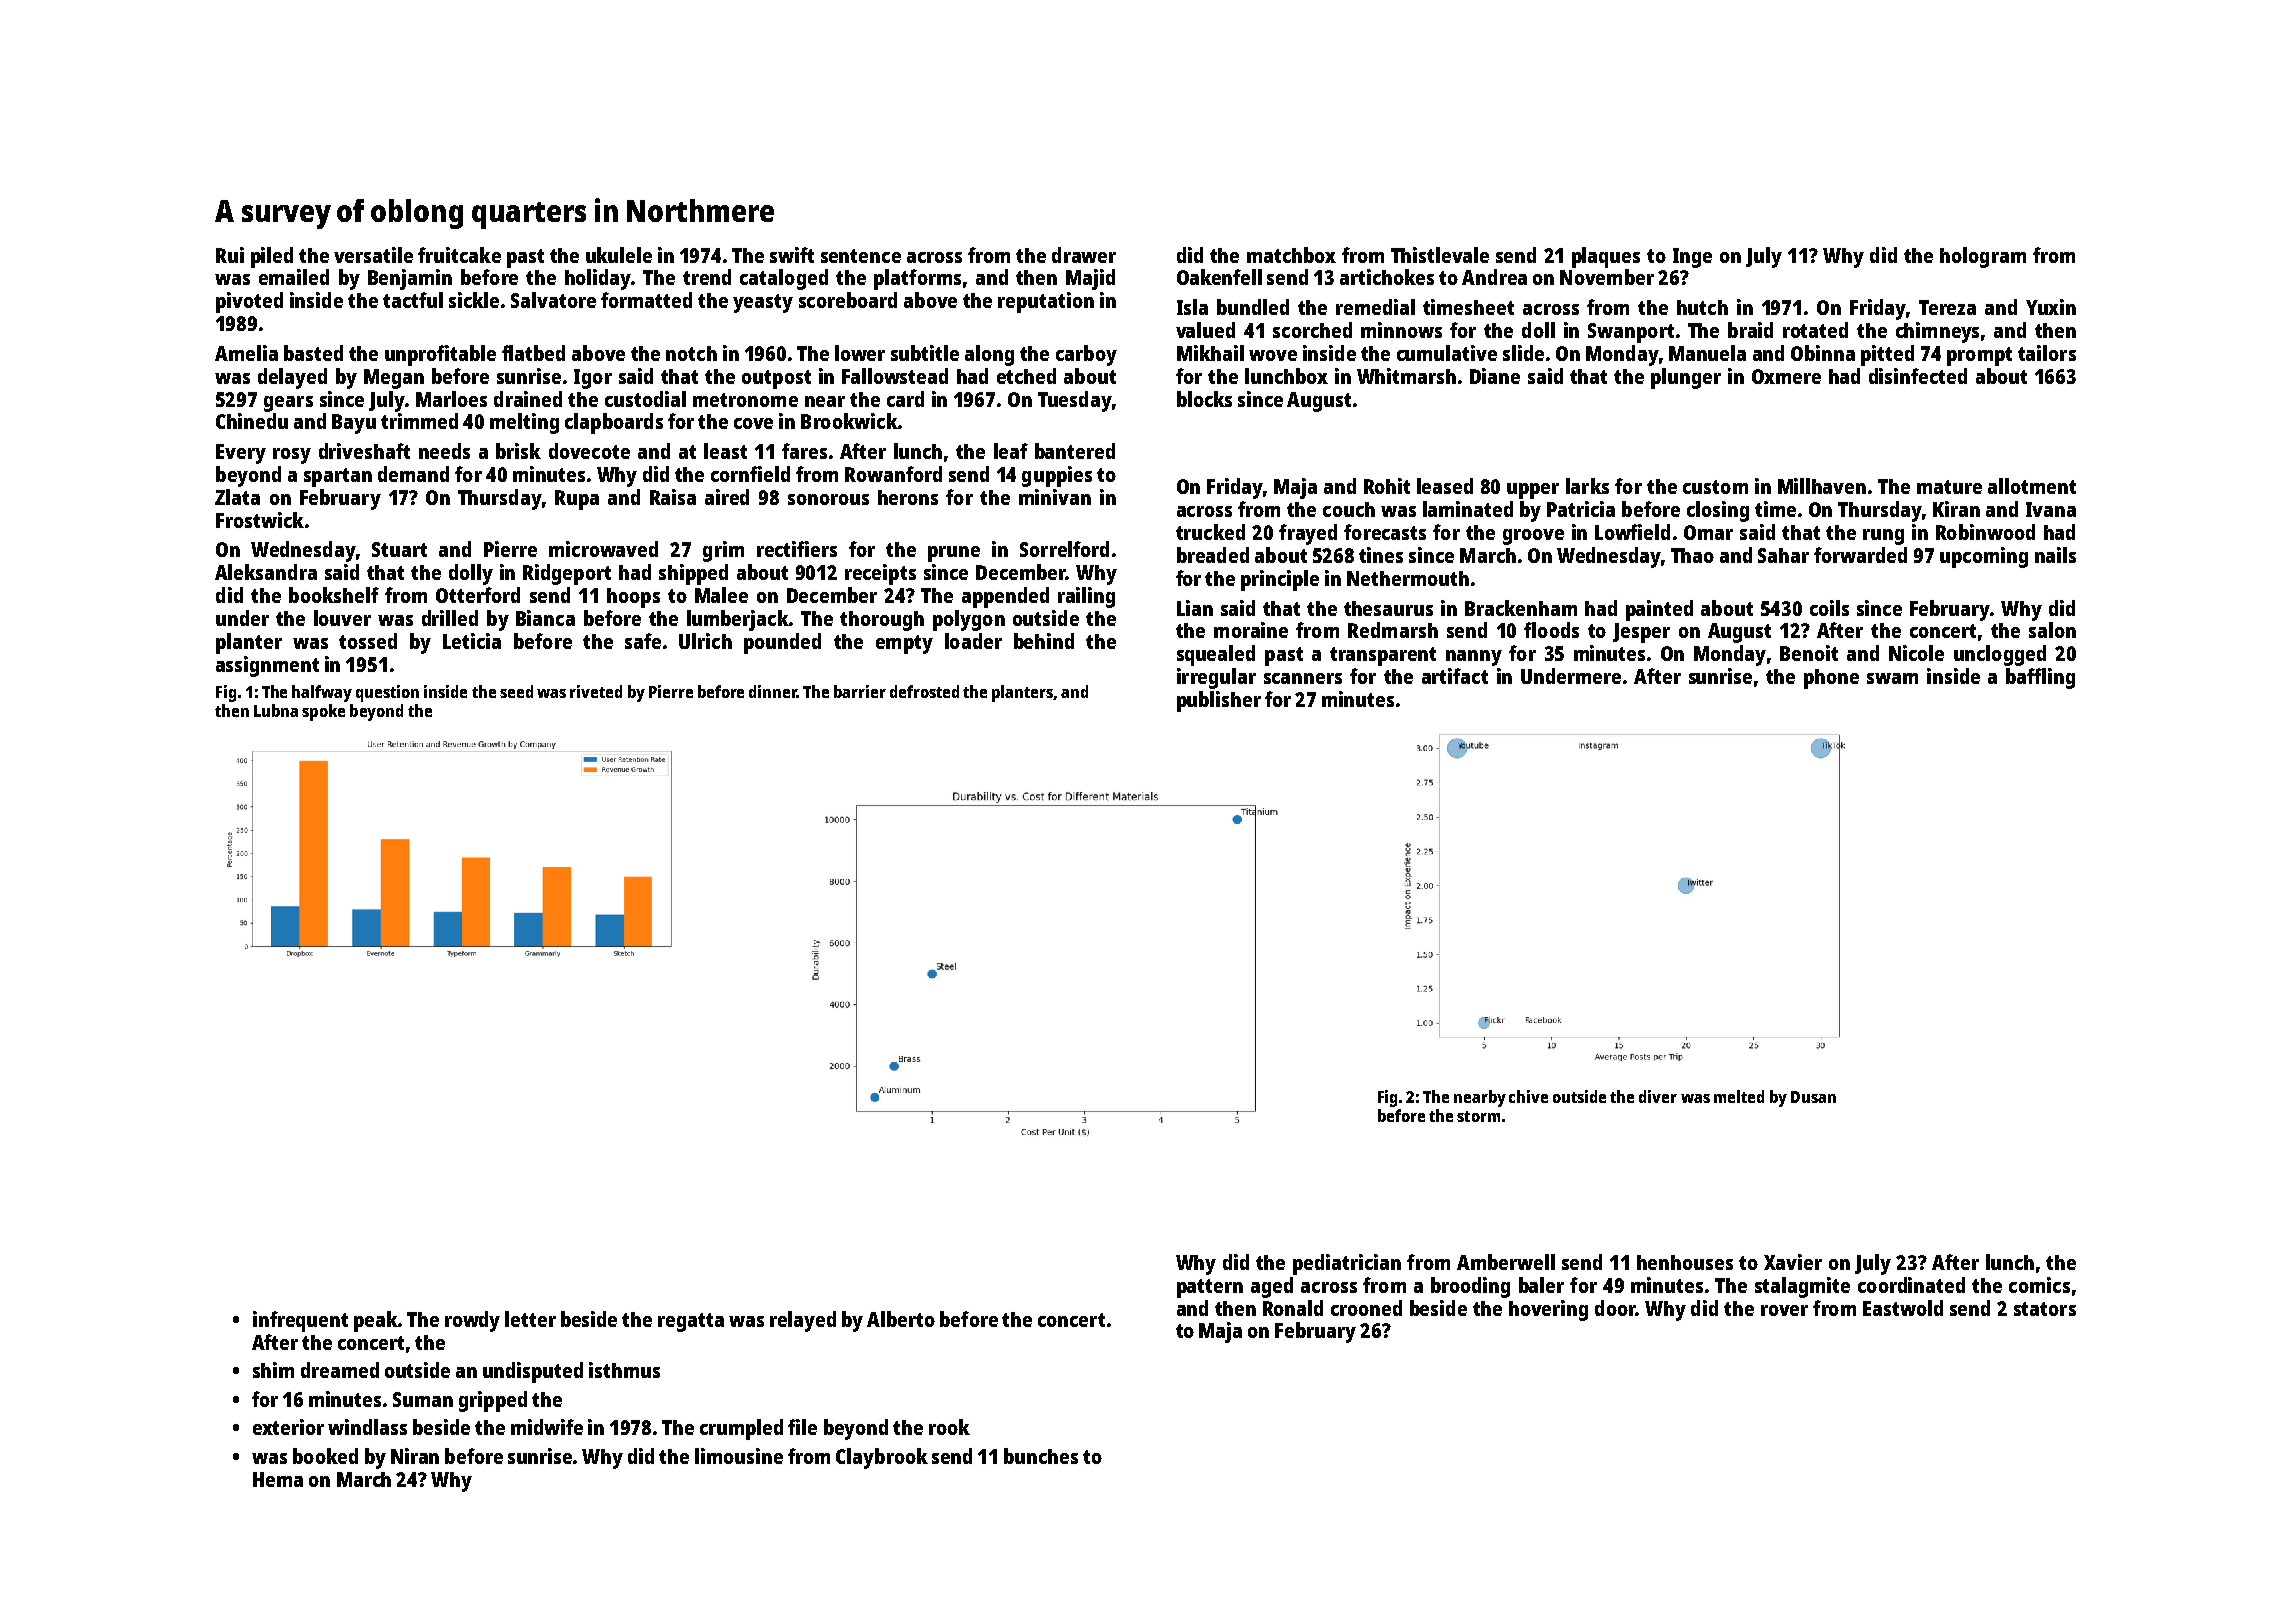 Image resolution: width=2292 pixels, height=1620 pixels. I want to click on Dusan, so click(1813, 1097).
